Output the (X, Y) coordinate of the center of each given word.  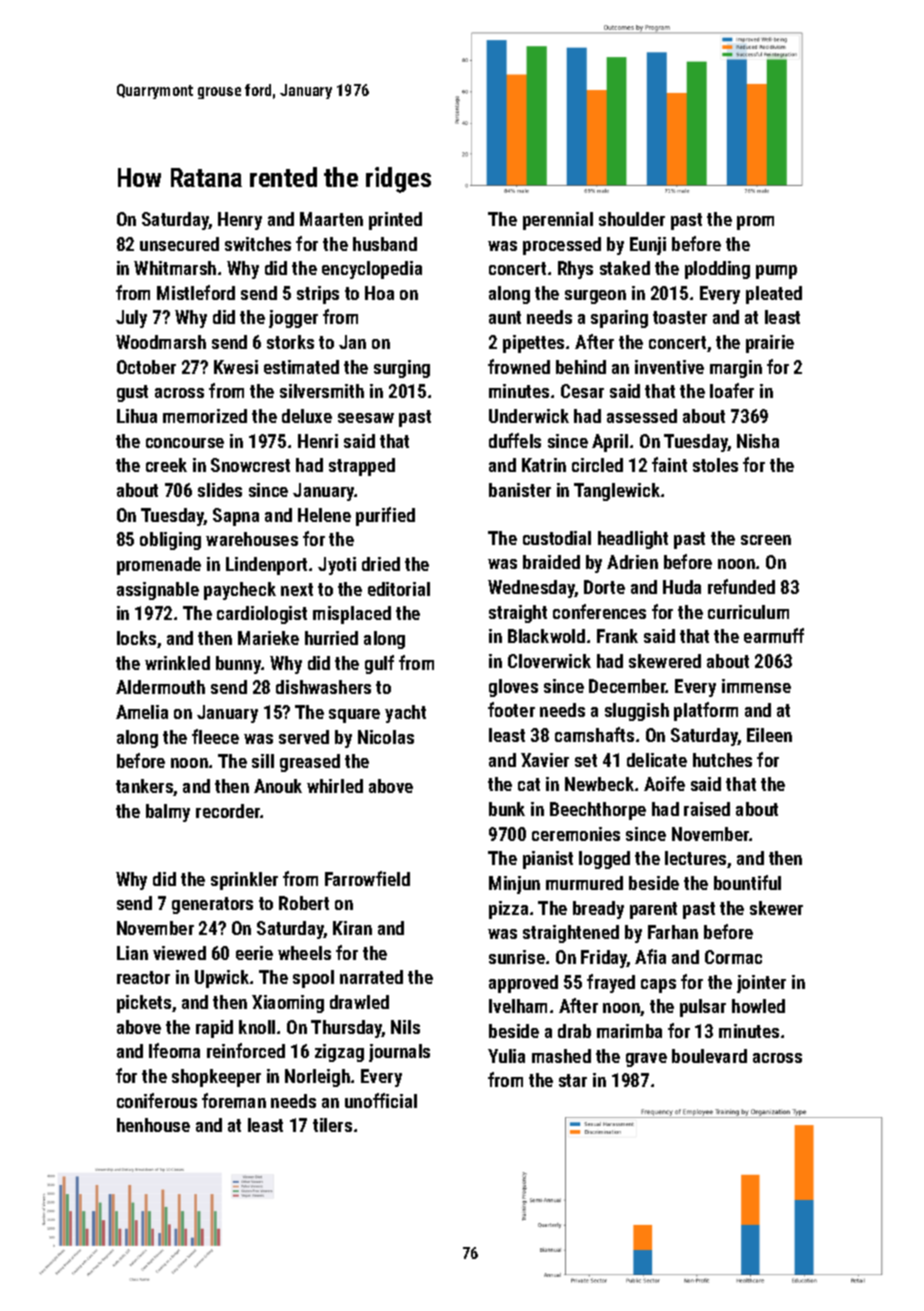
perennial (558, 221)
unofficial (381, 1100)
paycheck (240, 591)
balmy (168, 813)
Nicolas (386, 737)
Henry (240, 221)
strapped (362, 467)
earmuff (774, 635)
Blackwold (546, 636)
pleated (774, 295)
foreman (234, 1100)
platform (706, 711)
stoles (715, 465)
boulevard (709, 1056)
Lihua (137, 416)
